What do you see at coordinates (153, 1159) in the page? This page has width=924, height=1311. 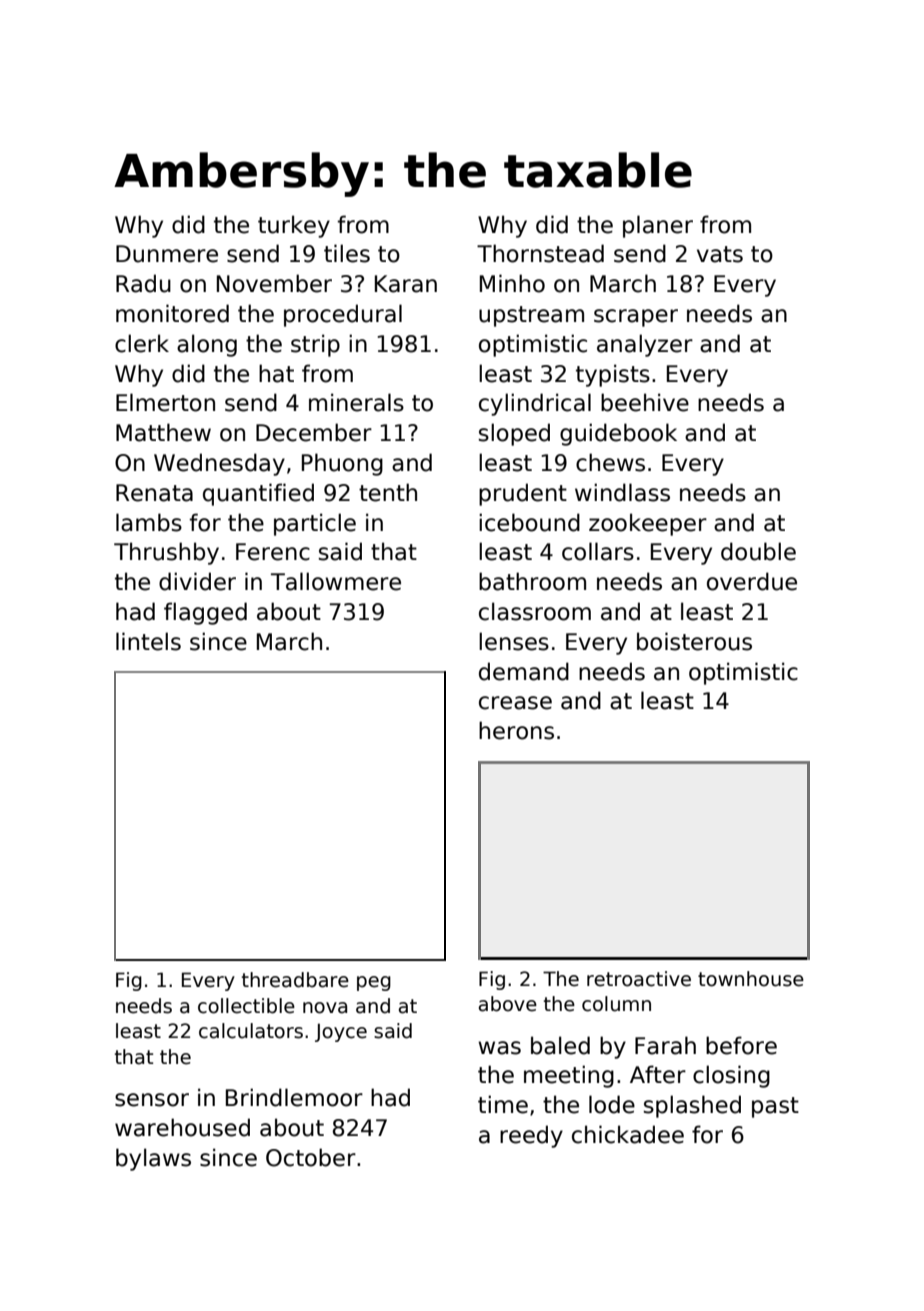 I see `bylaws` at bounding box center [153, 1159].
